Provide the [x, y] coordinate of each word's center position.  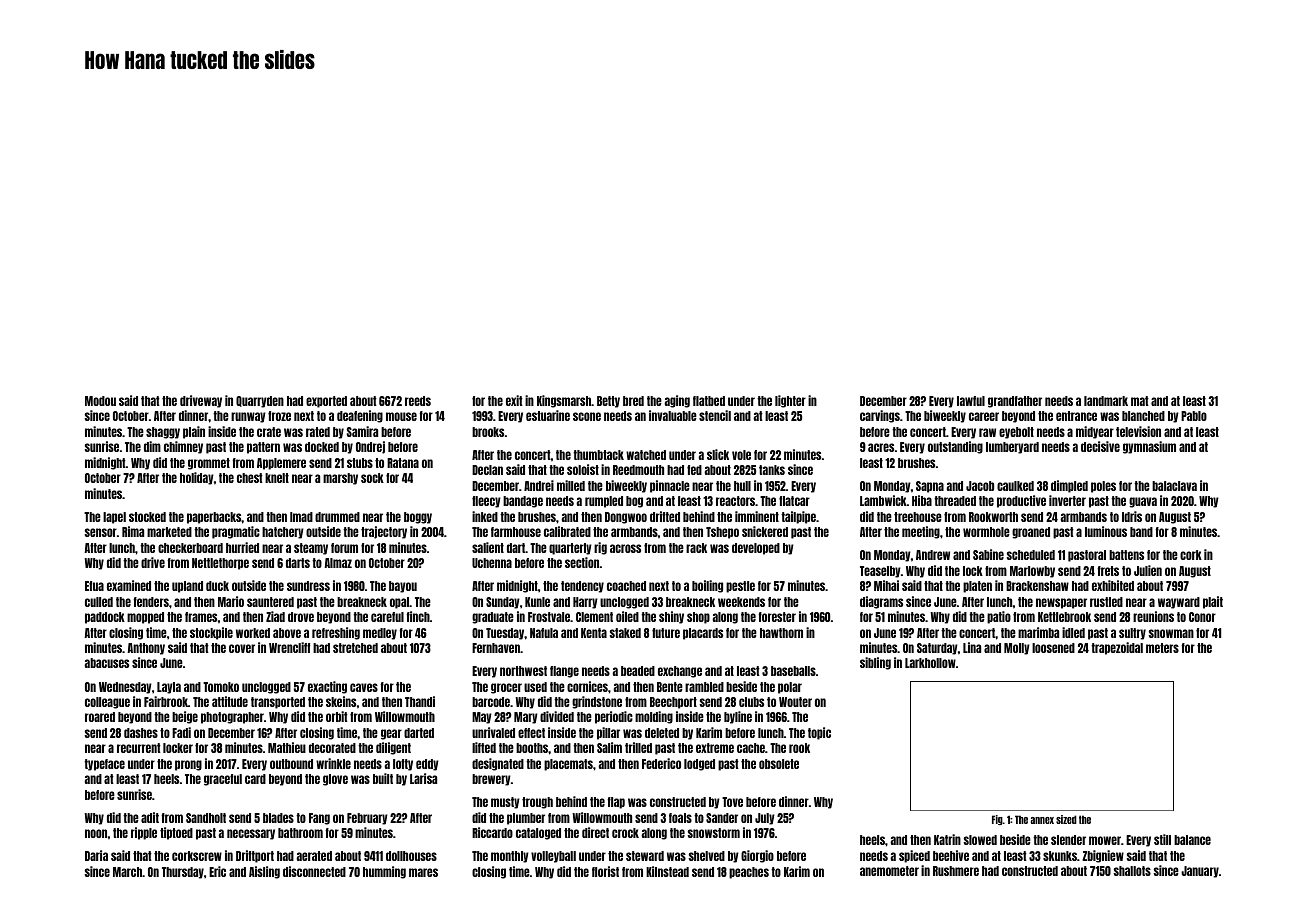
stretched [355, 648]
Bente [670, 687]
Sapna [930, 487]
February [367, 819]
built [383, 778]
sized [1066, 819]
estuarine [548, 415]
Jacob [980, 486]
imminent [757, 516]
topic [819, 733]
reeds [418, 401]
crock [625, 833]
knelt [277, 478]
